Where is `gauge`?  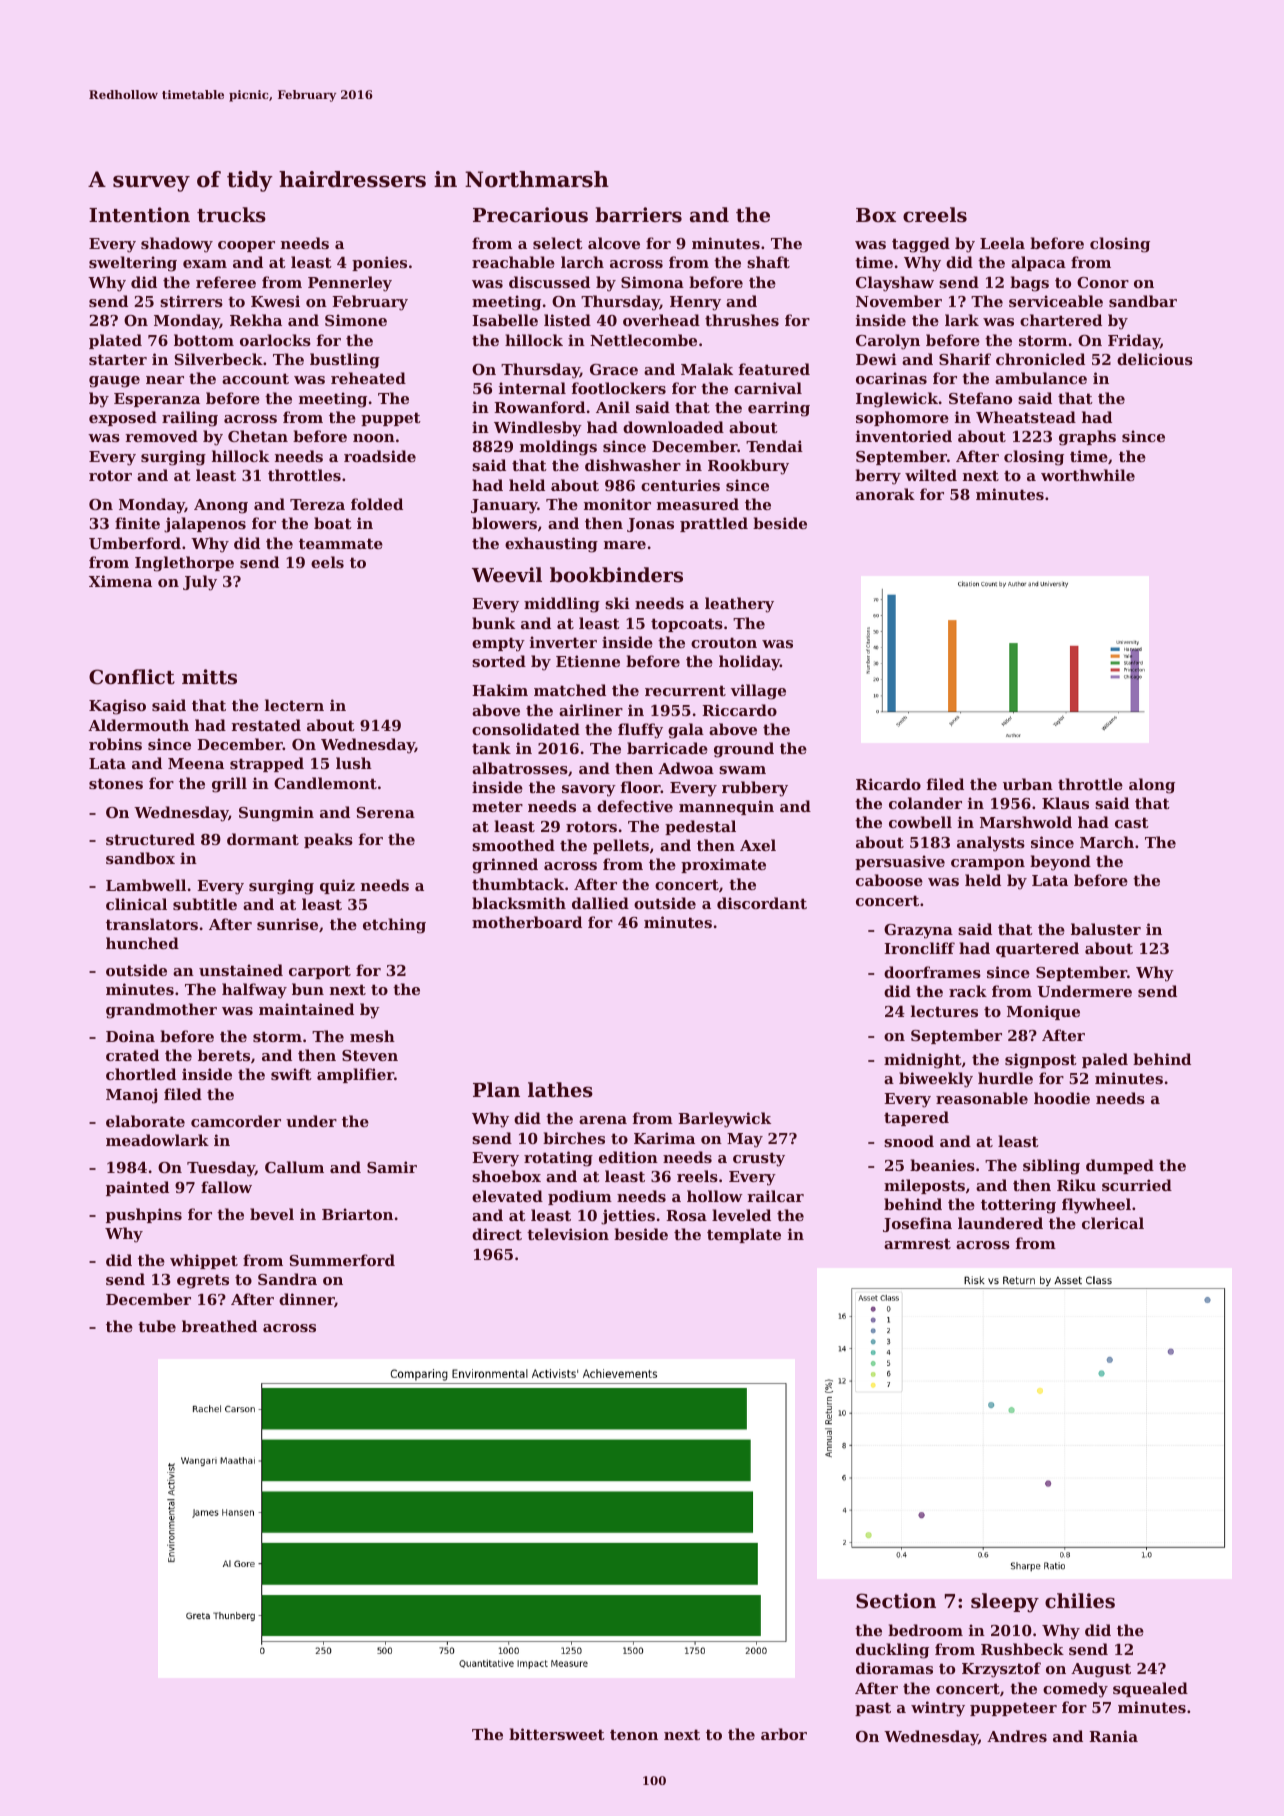
gauge is located at coordinates (114, 382).
